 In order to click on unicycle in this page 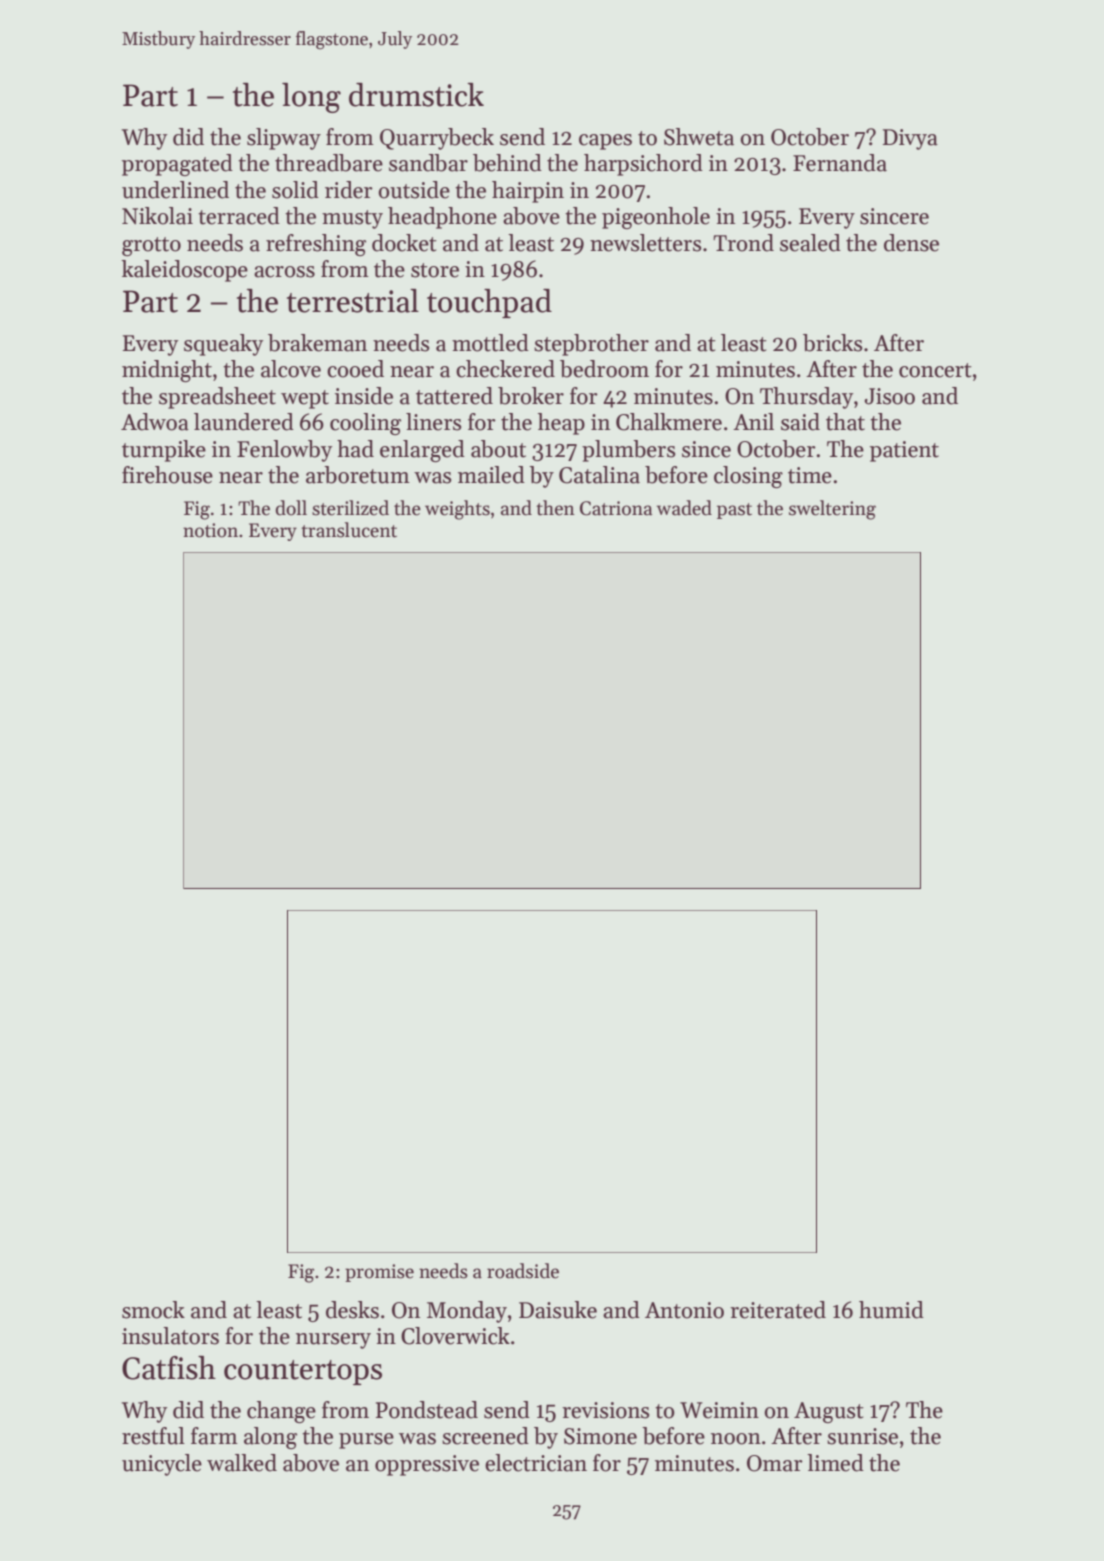, I will do `click(162, 1465)`.
